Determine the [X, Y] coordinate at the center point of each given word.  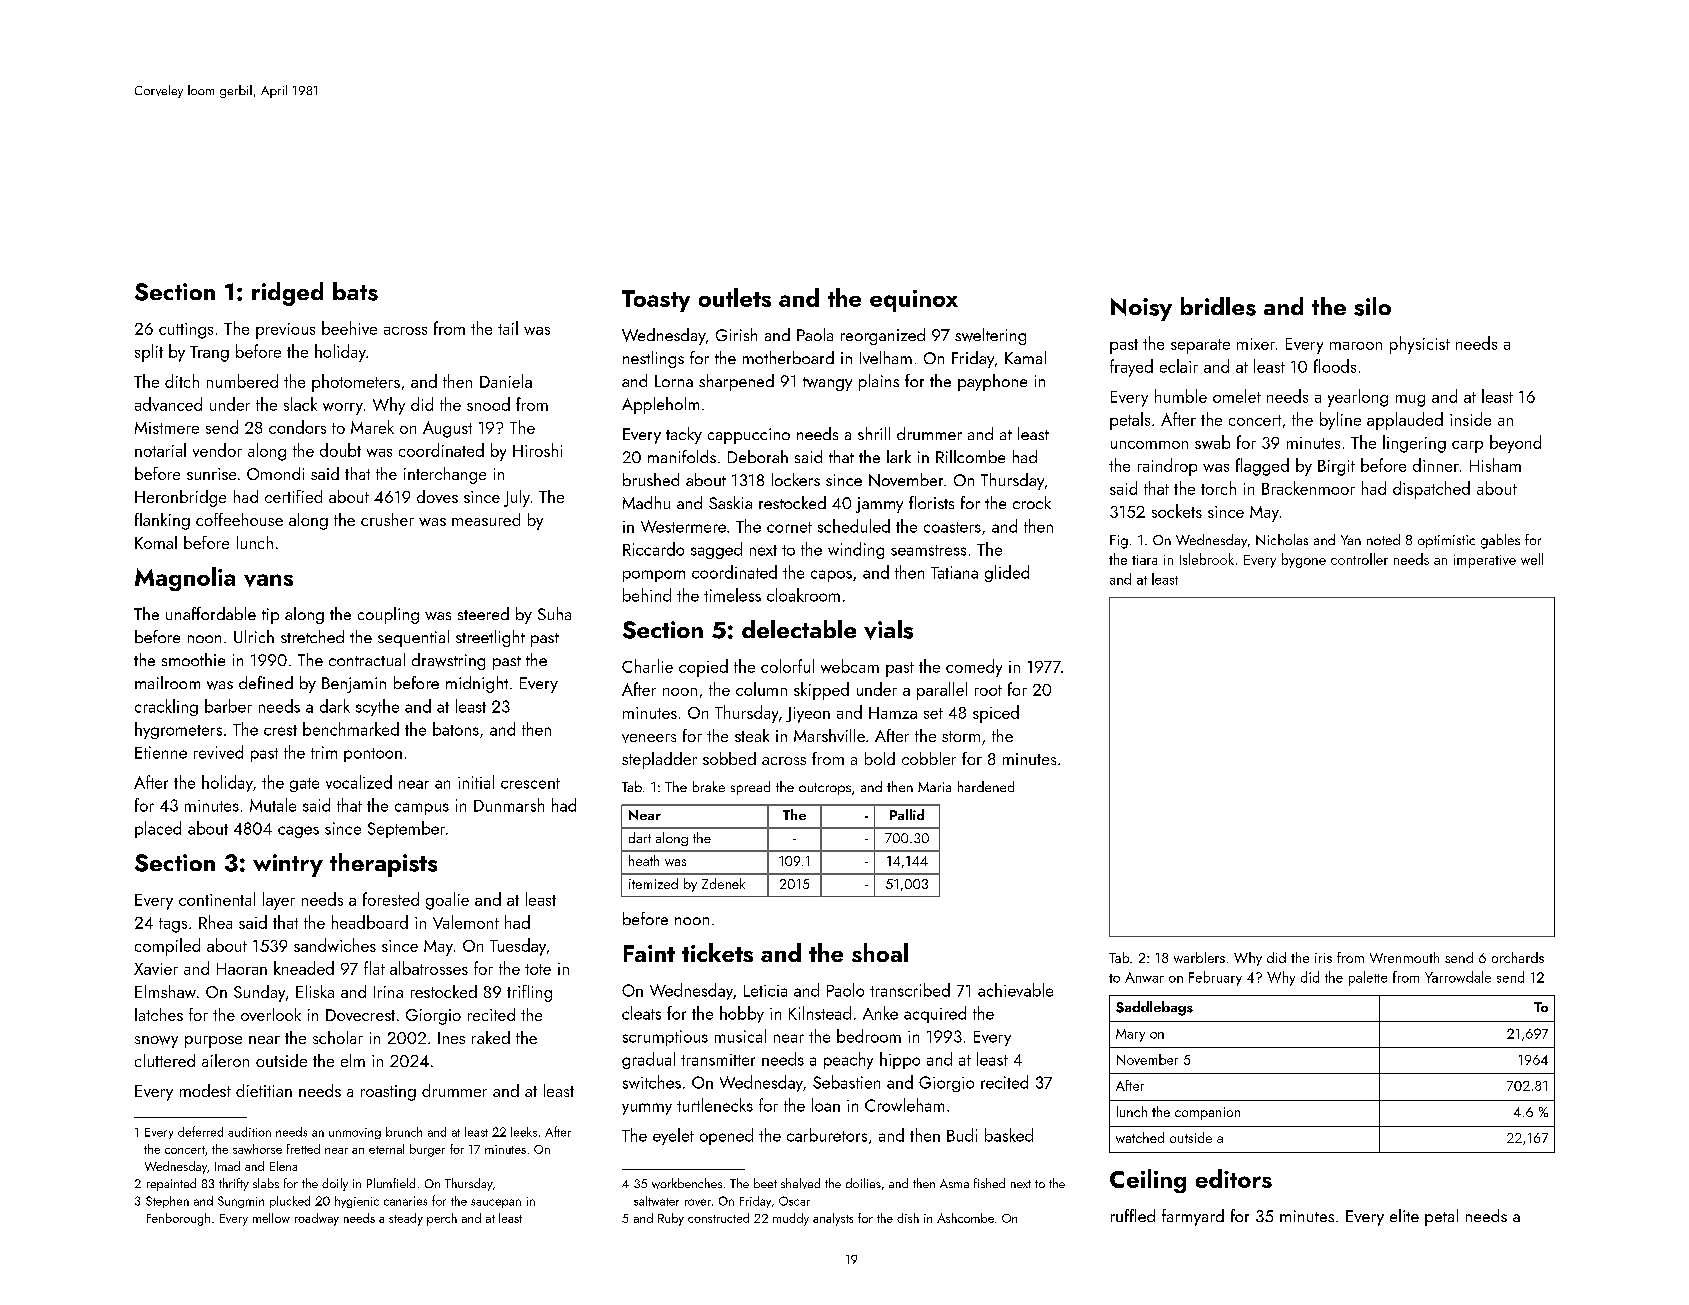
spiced [996, 714]
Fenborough [178, 1219]
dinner [1436, 465]
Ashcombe [965, 1218]
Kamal [1025, 357]
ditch [182, 381]
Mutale [273, 805]
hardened [986, 786]
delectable [799, 629]
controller [1359, 559]
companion [1207, 1113]
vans [268, 580]
